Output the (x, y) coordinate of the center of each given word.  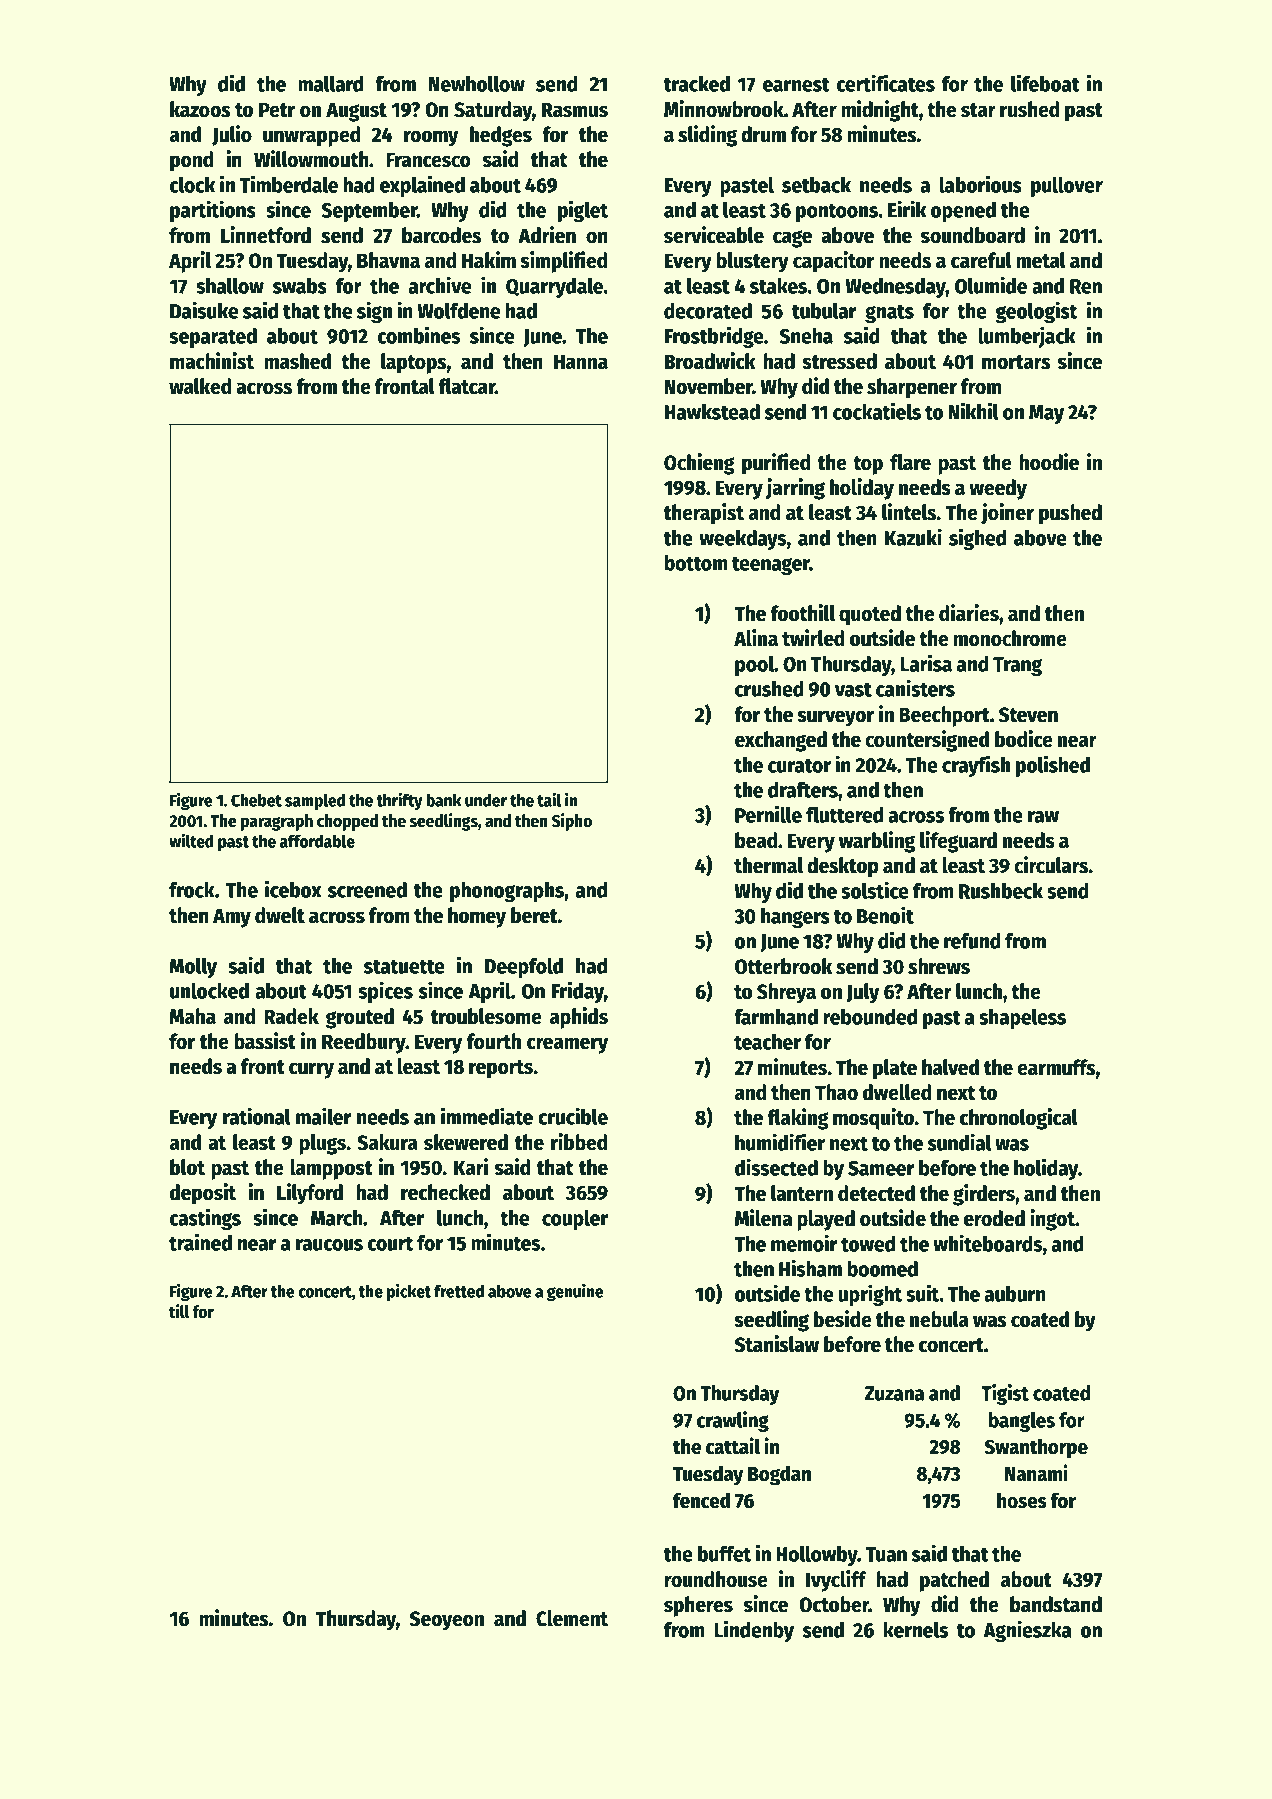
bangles (1022, 1422)
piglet (583, 211)
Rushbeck (1001, 891)
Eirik (907, 209)
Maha (193, 1016)
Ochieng (699, 464)
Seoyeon (446, 1621)
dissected (776, 1167)
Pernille (768, 814)
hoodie (1049, 462)
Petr (277, 110)
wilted (191, 840)
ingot (1052, 1220)
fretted (459, 1291)
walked (200, 386)
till (179, 1311)
